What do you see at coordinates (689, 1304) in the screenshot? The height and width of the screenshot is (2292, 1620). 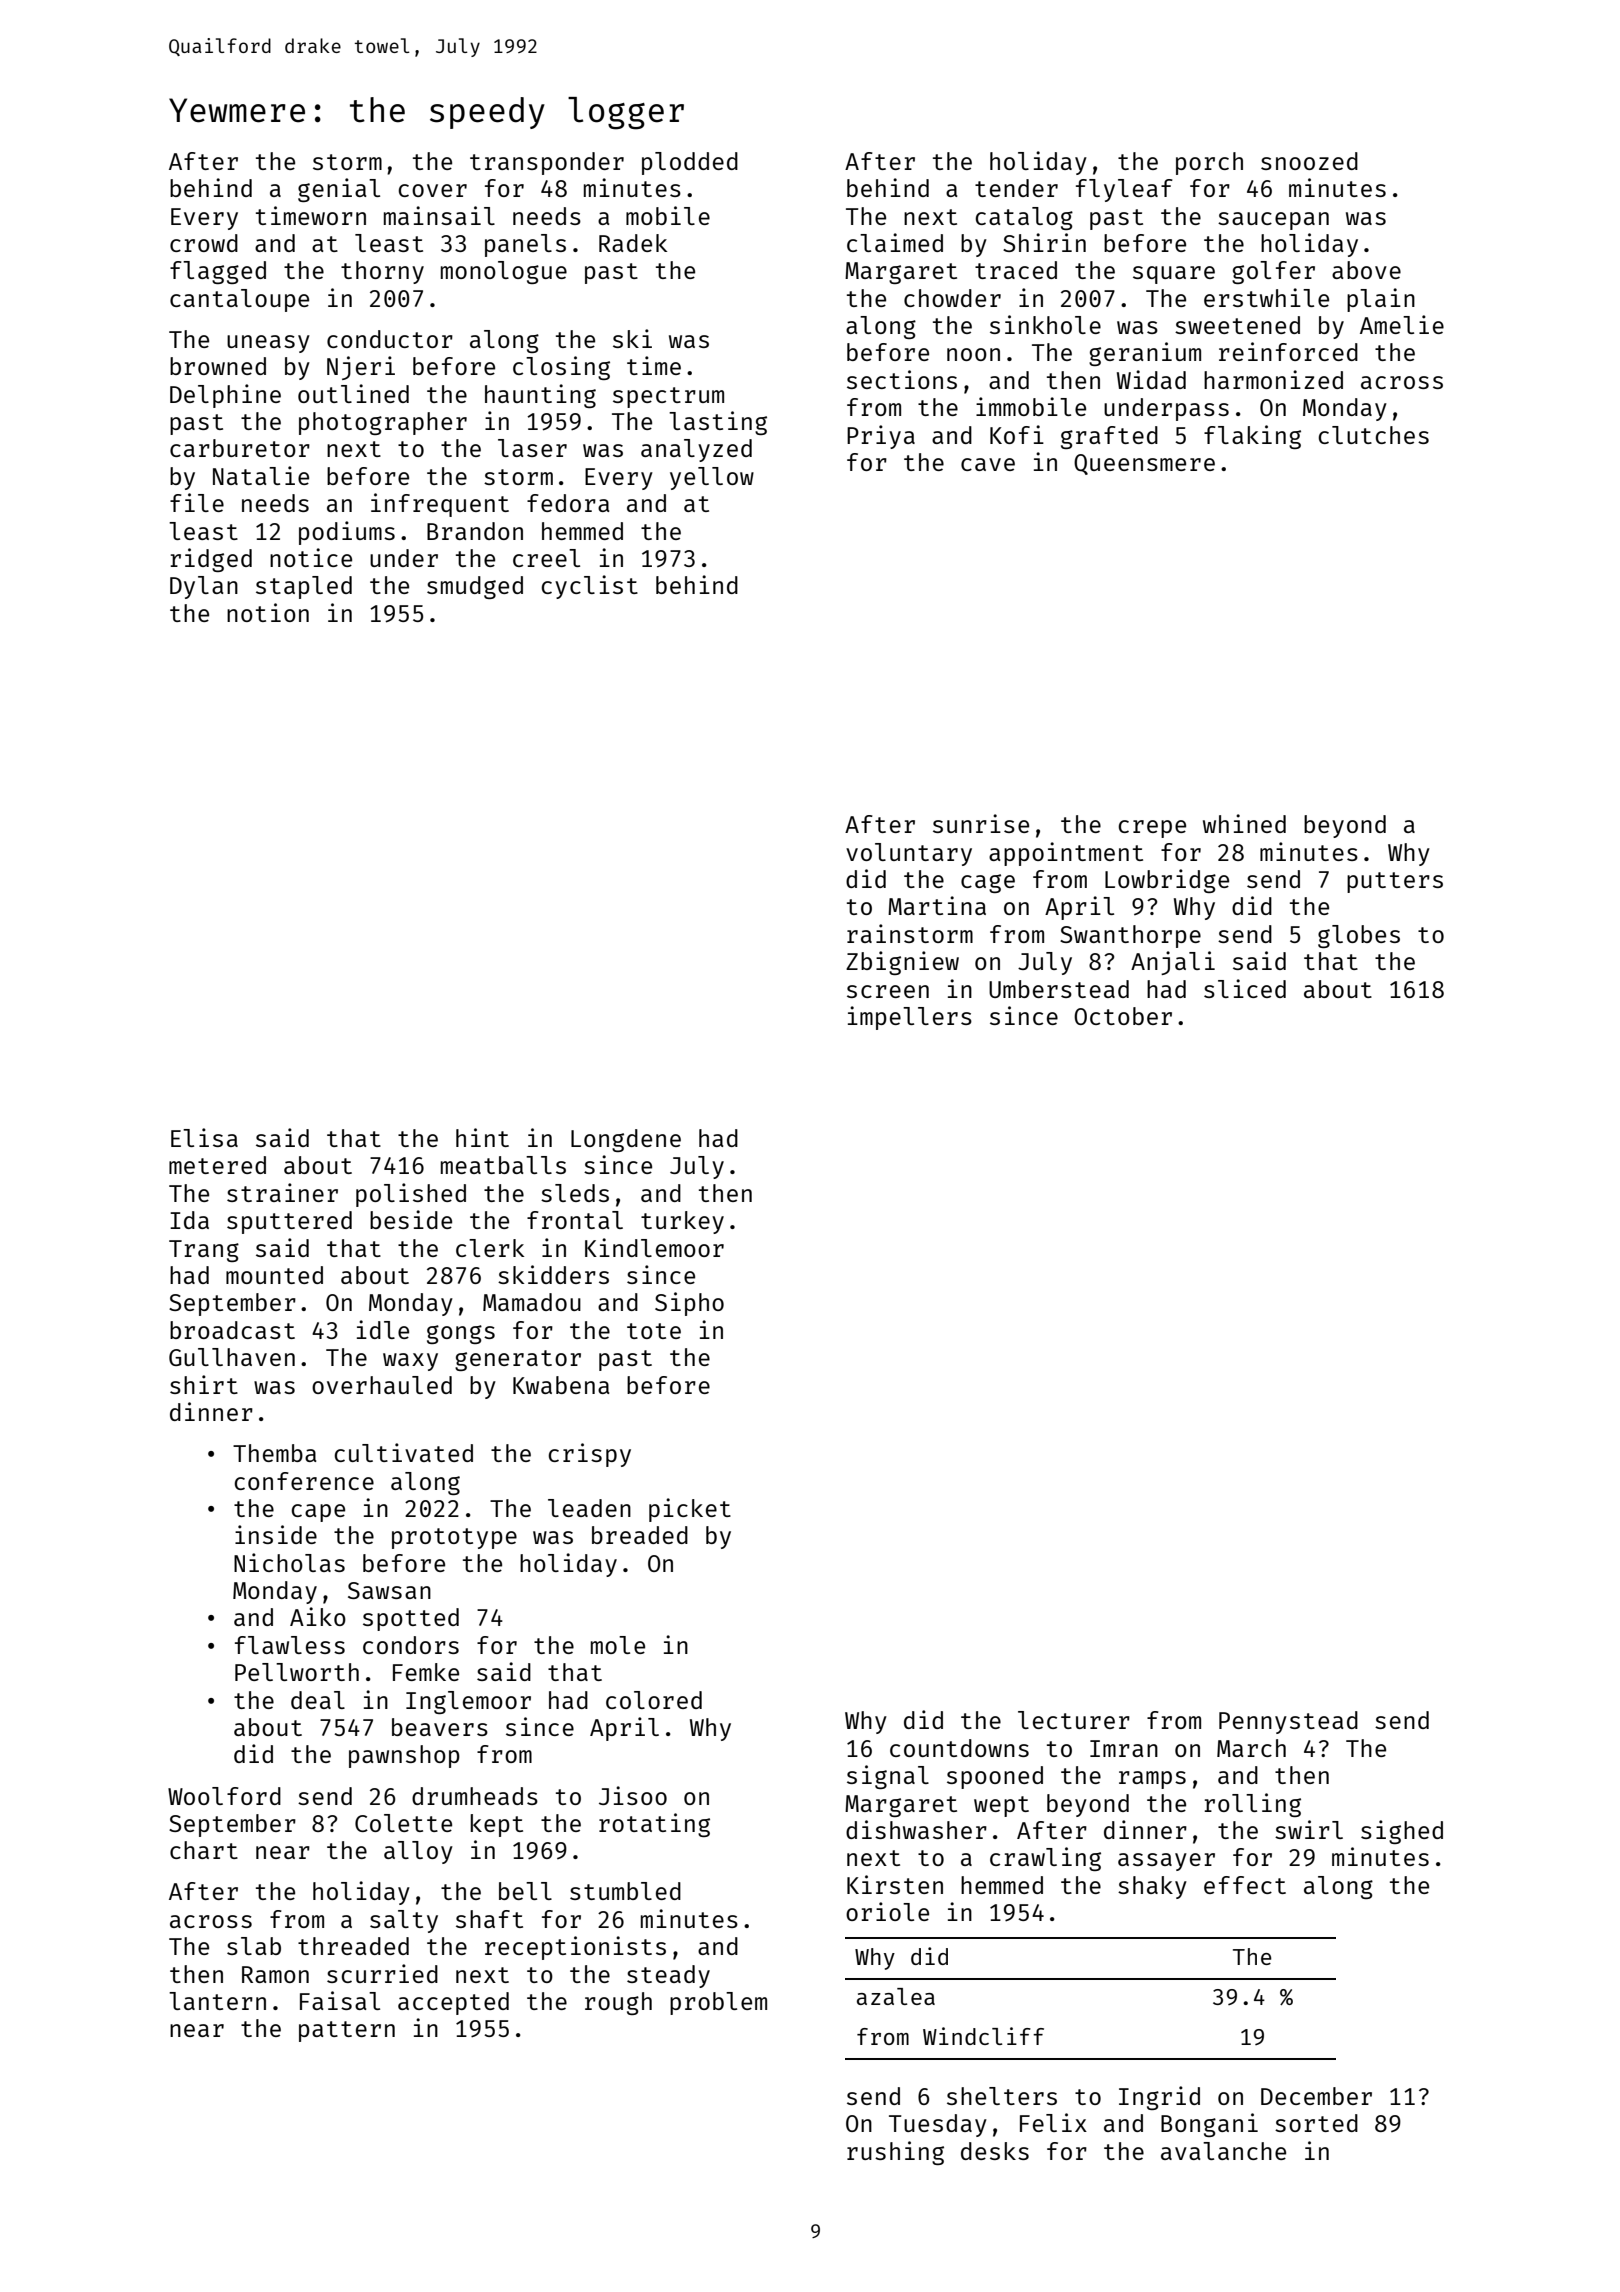 I see `Sipho` at bounding box center [689, 1304].
